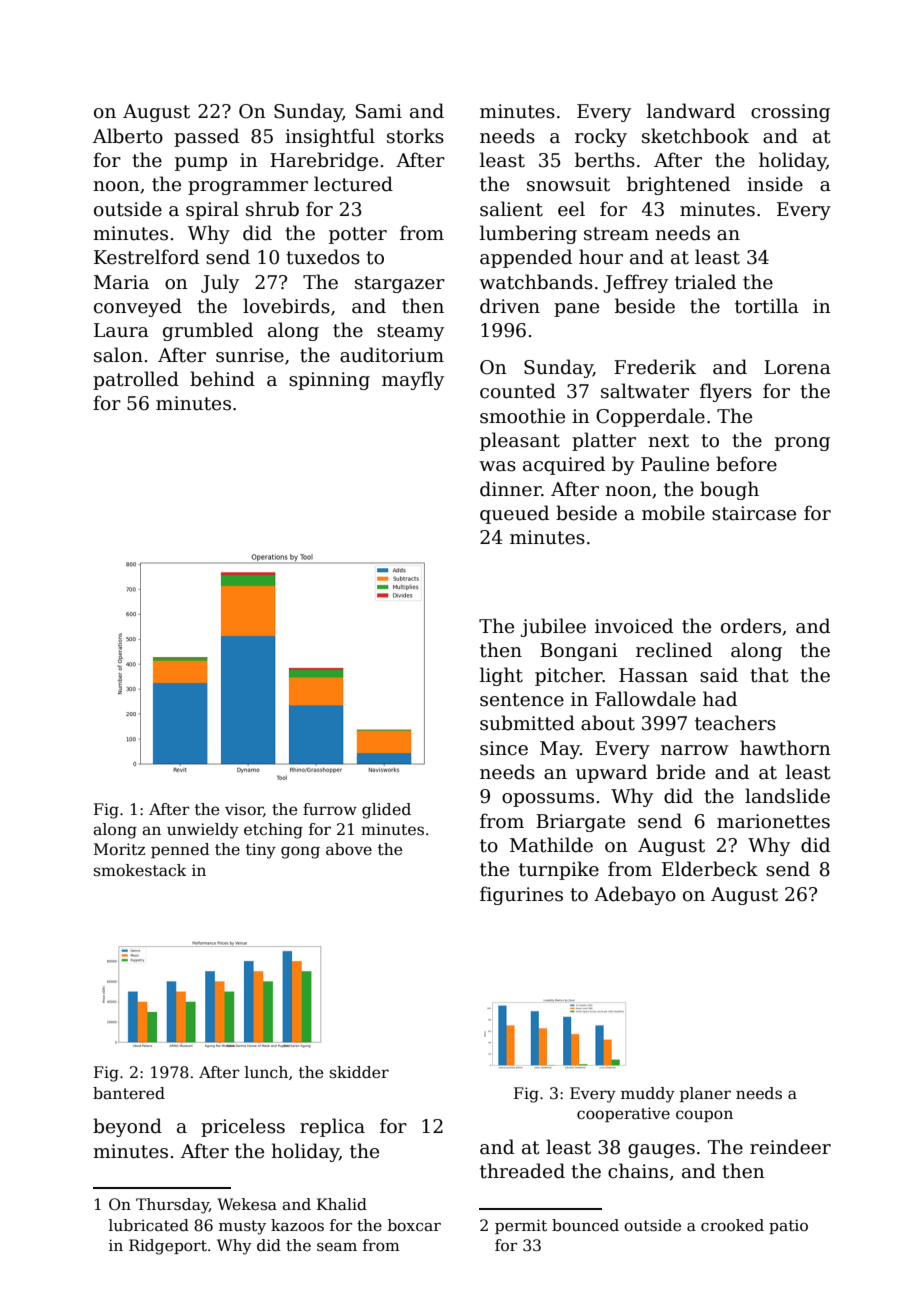  I want to click on before, so click(746, 464).
